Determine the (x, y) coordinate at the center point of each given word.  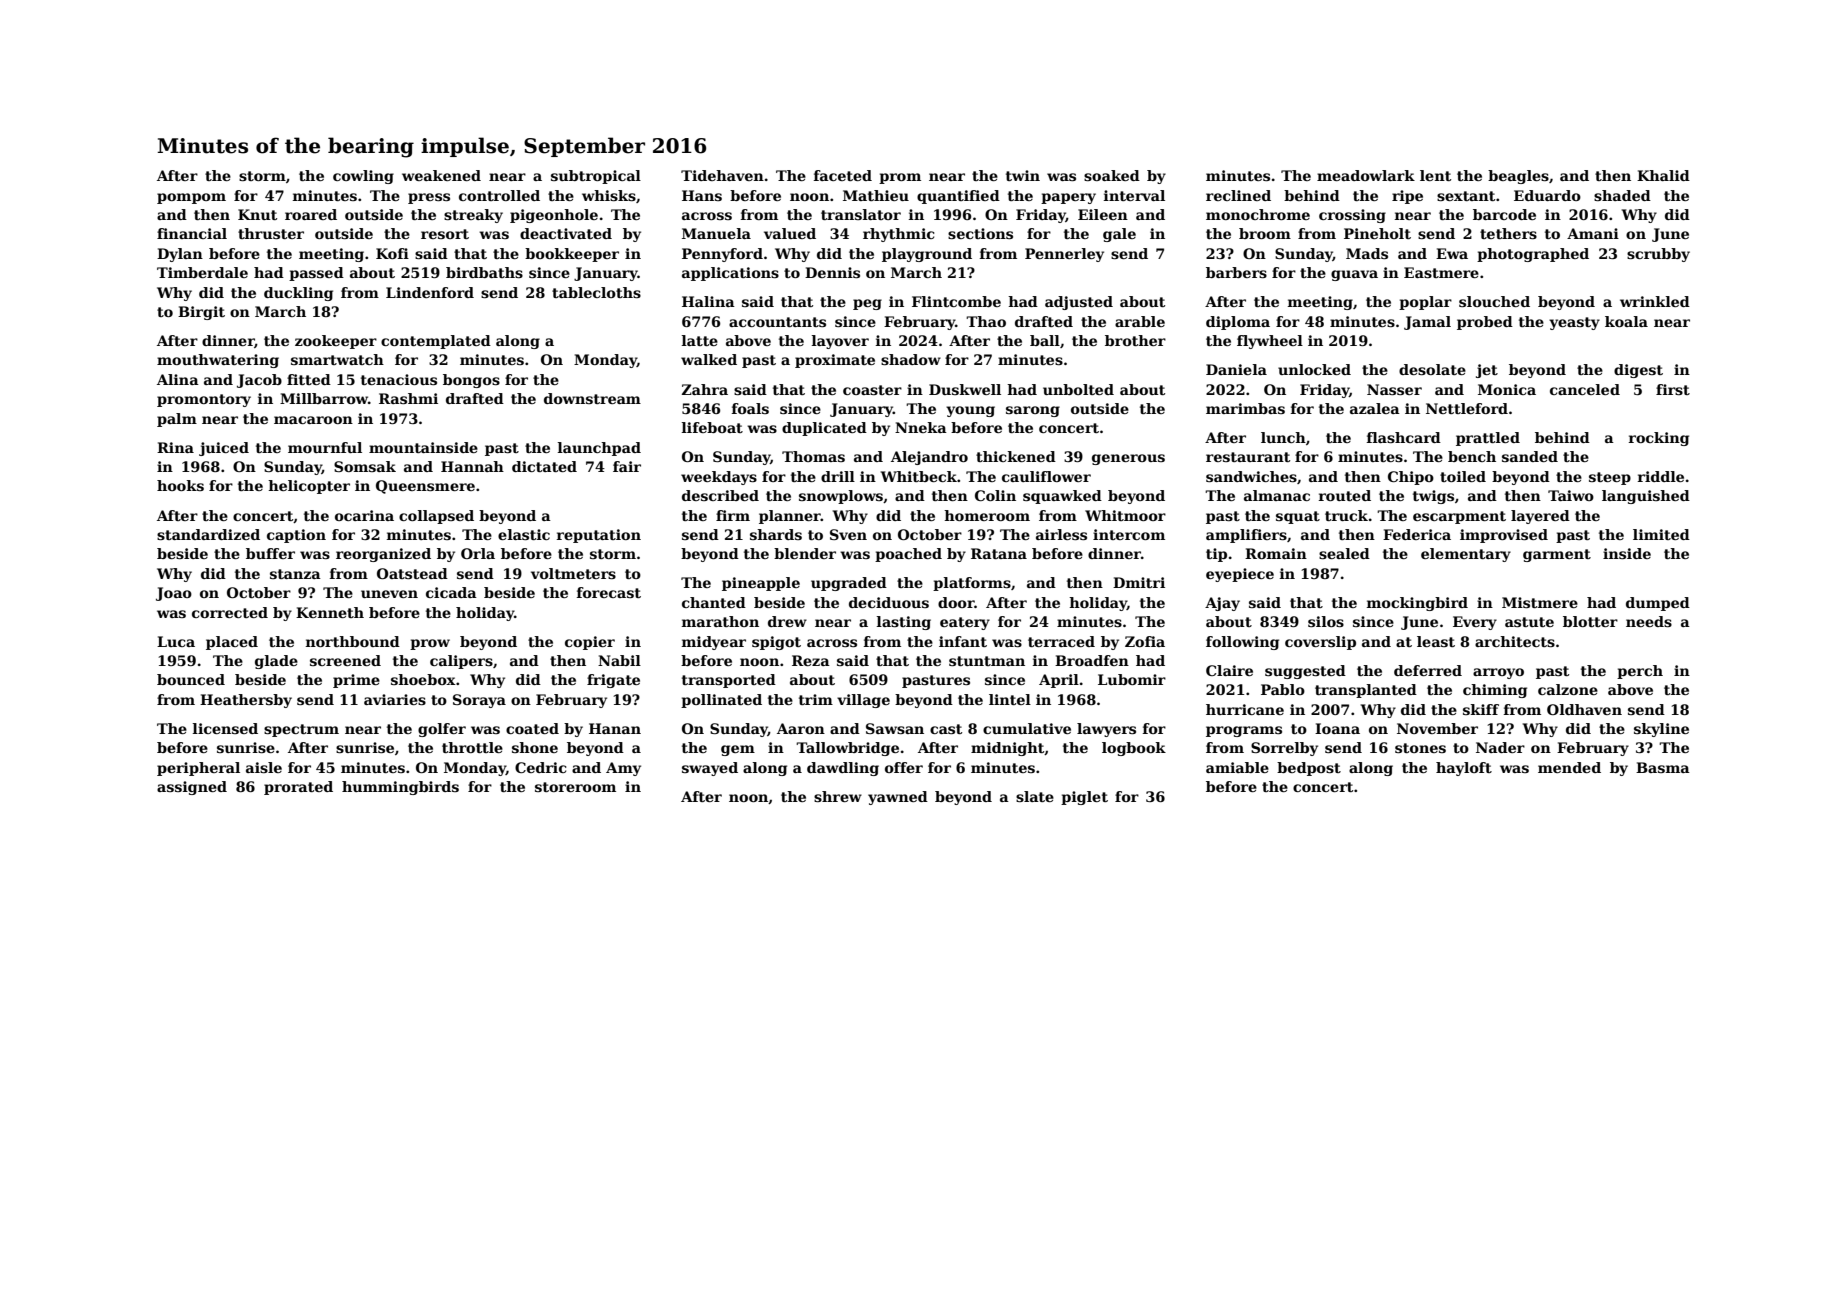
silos (1326, 621)
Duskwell (965, 389)
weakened (441, 175)
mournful (325, 447)
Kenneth (330, 612)
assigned (192, 788)
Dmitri (1139, 582)
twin (1023, 175)
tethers (1508, 233)
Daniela (1236, 369)
